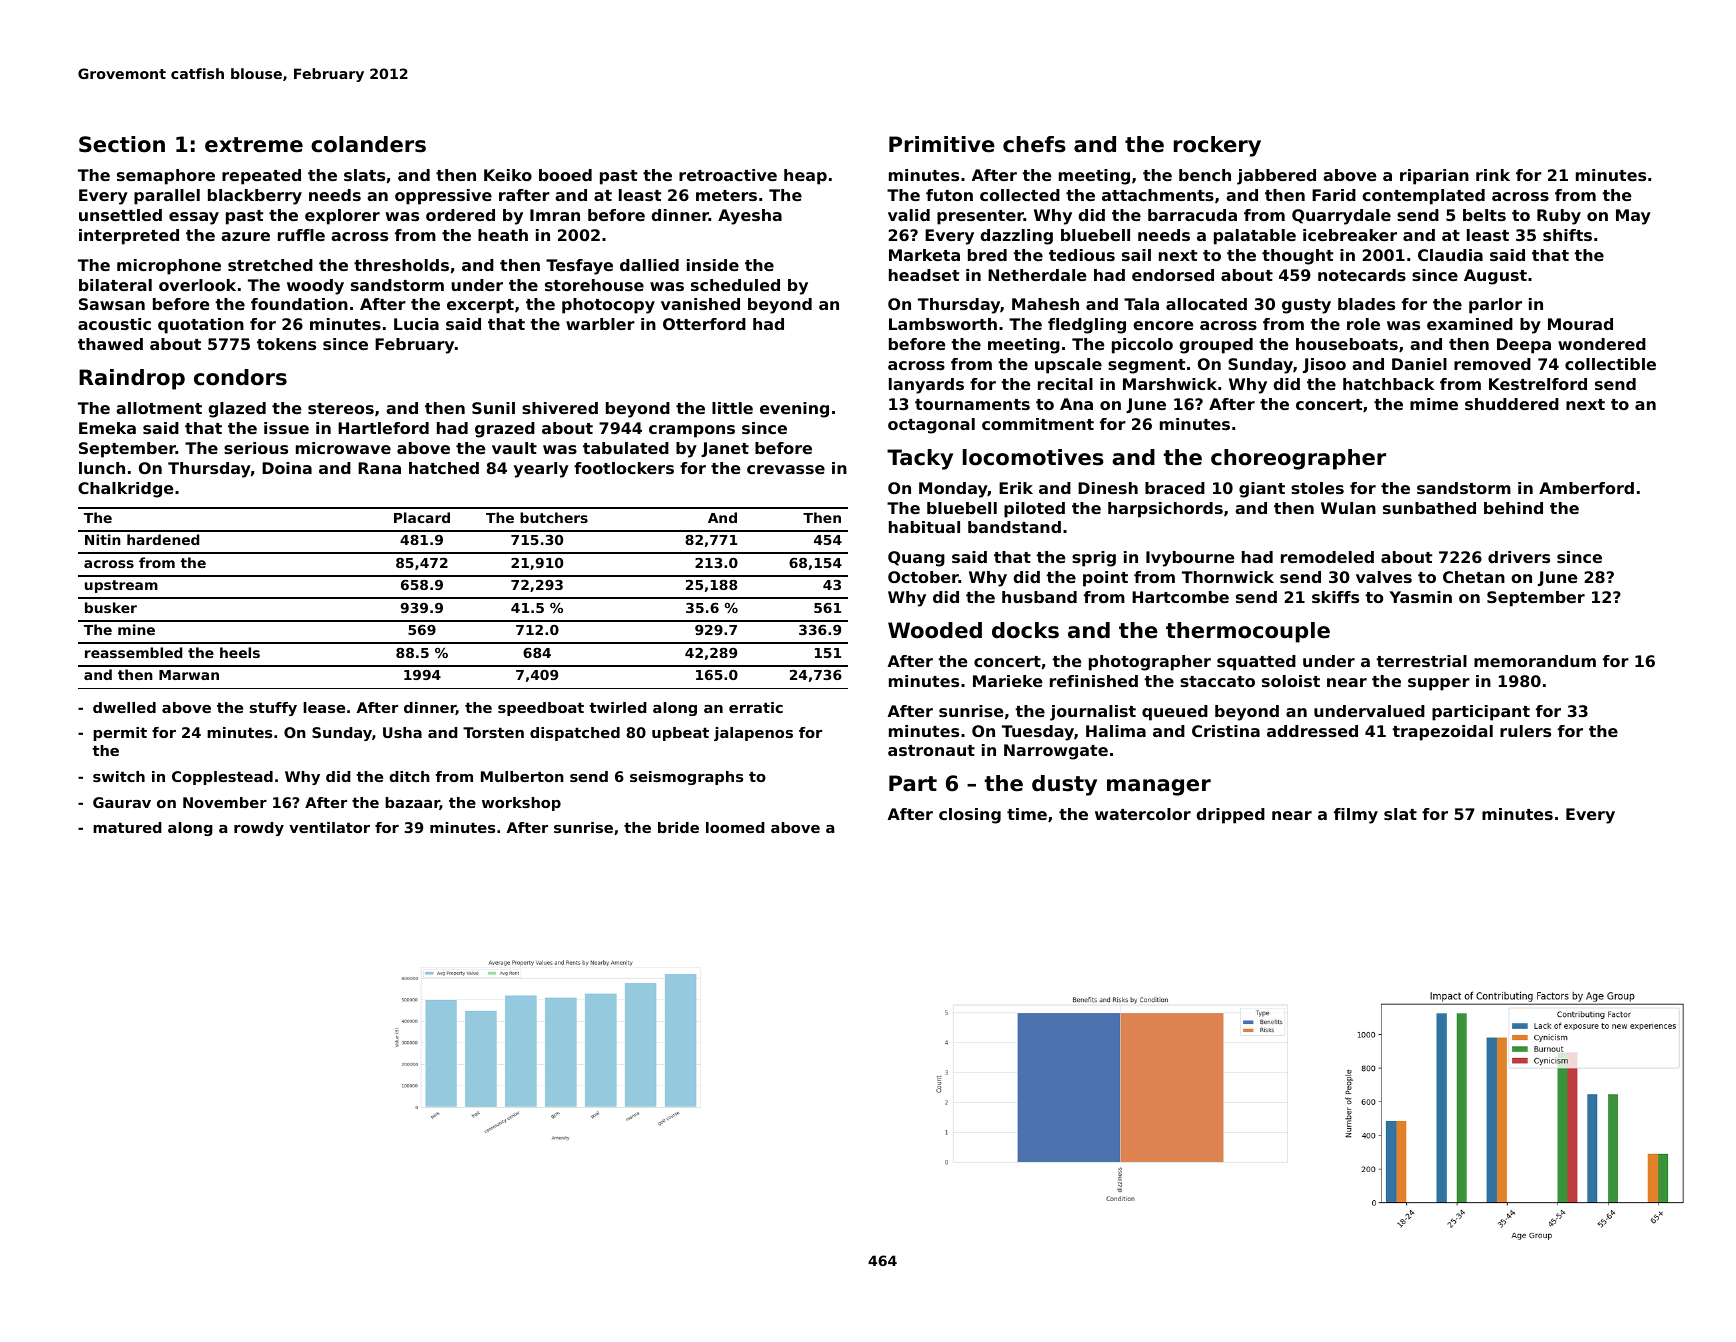 This page has width=1736, height=1342. What do you see at coordinates (935, 630) in the page?
I see `Wooded` at bounding box center [935, 630].
